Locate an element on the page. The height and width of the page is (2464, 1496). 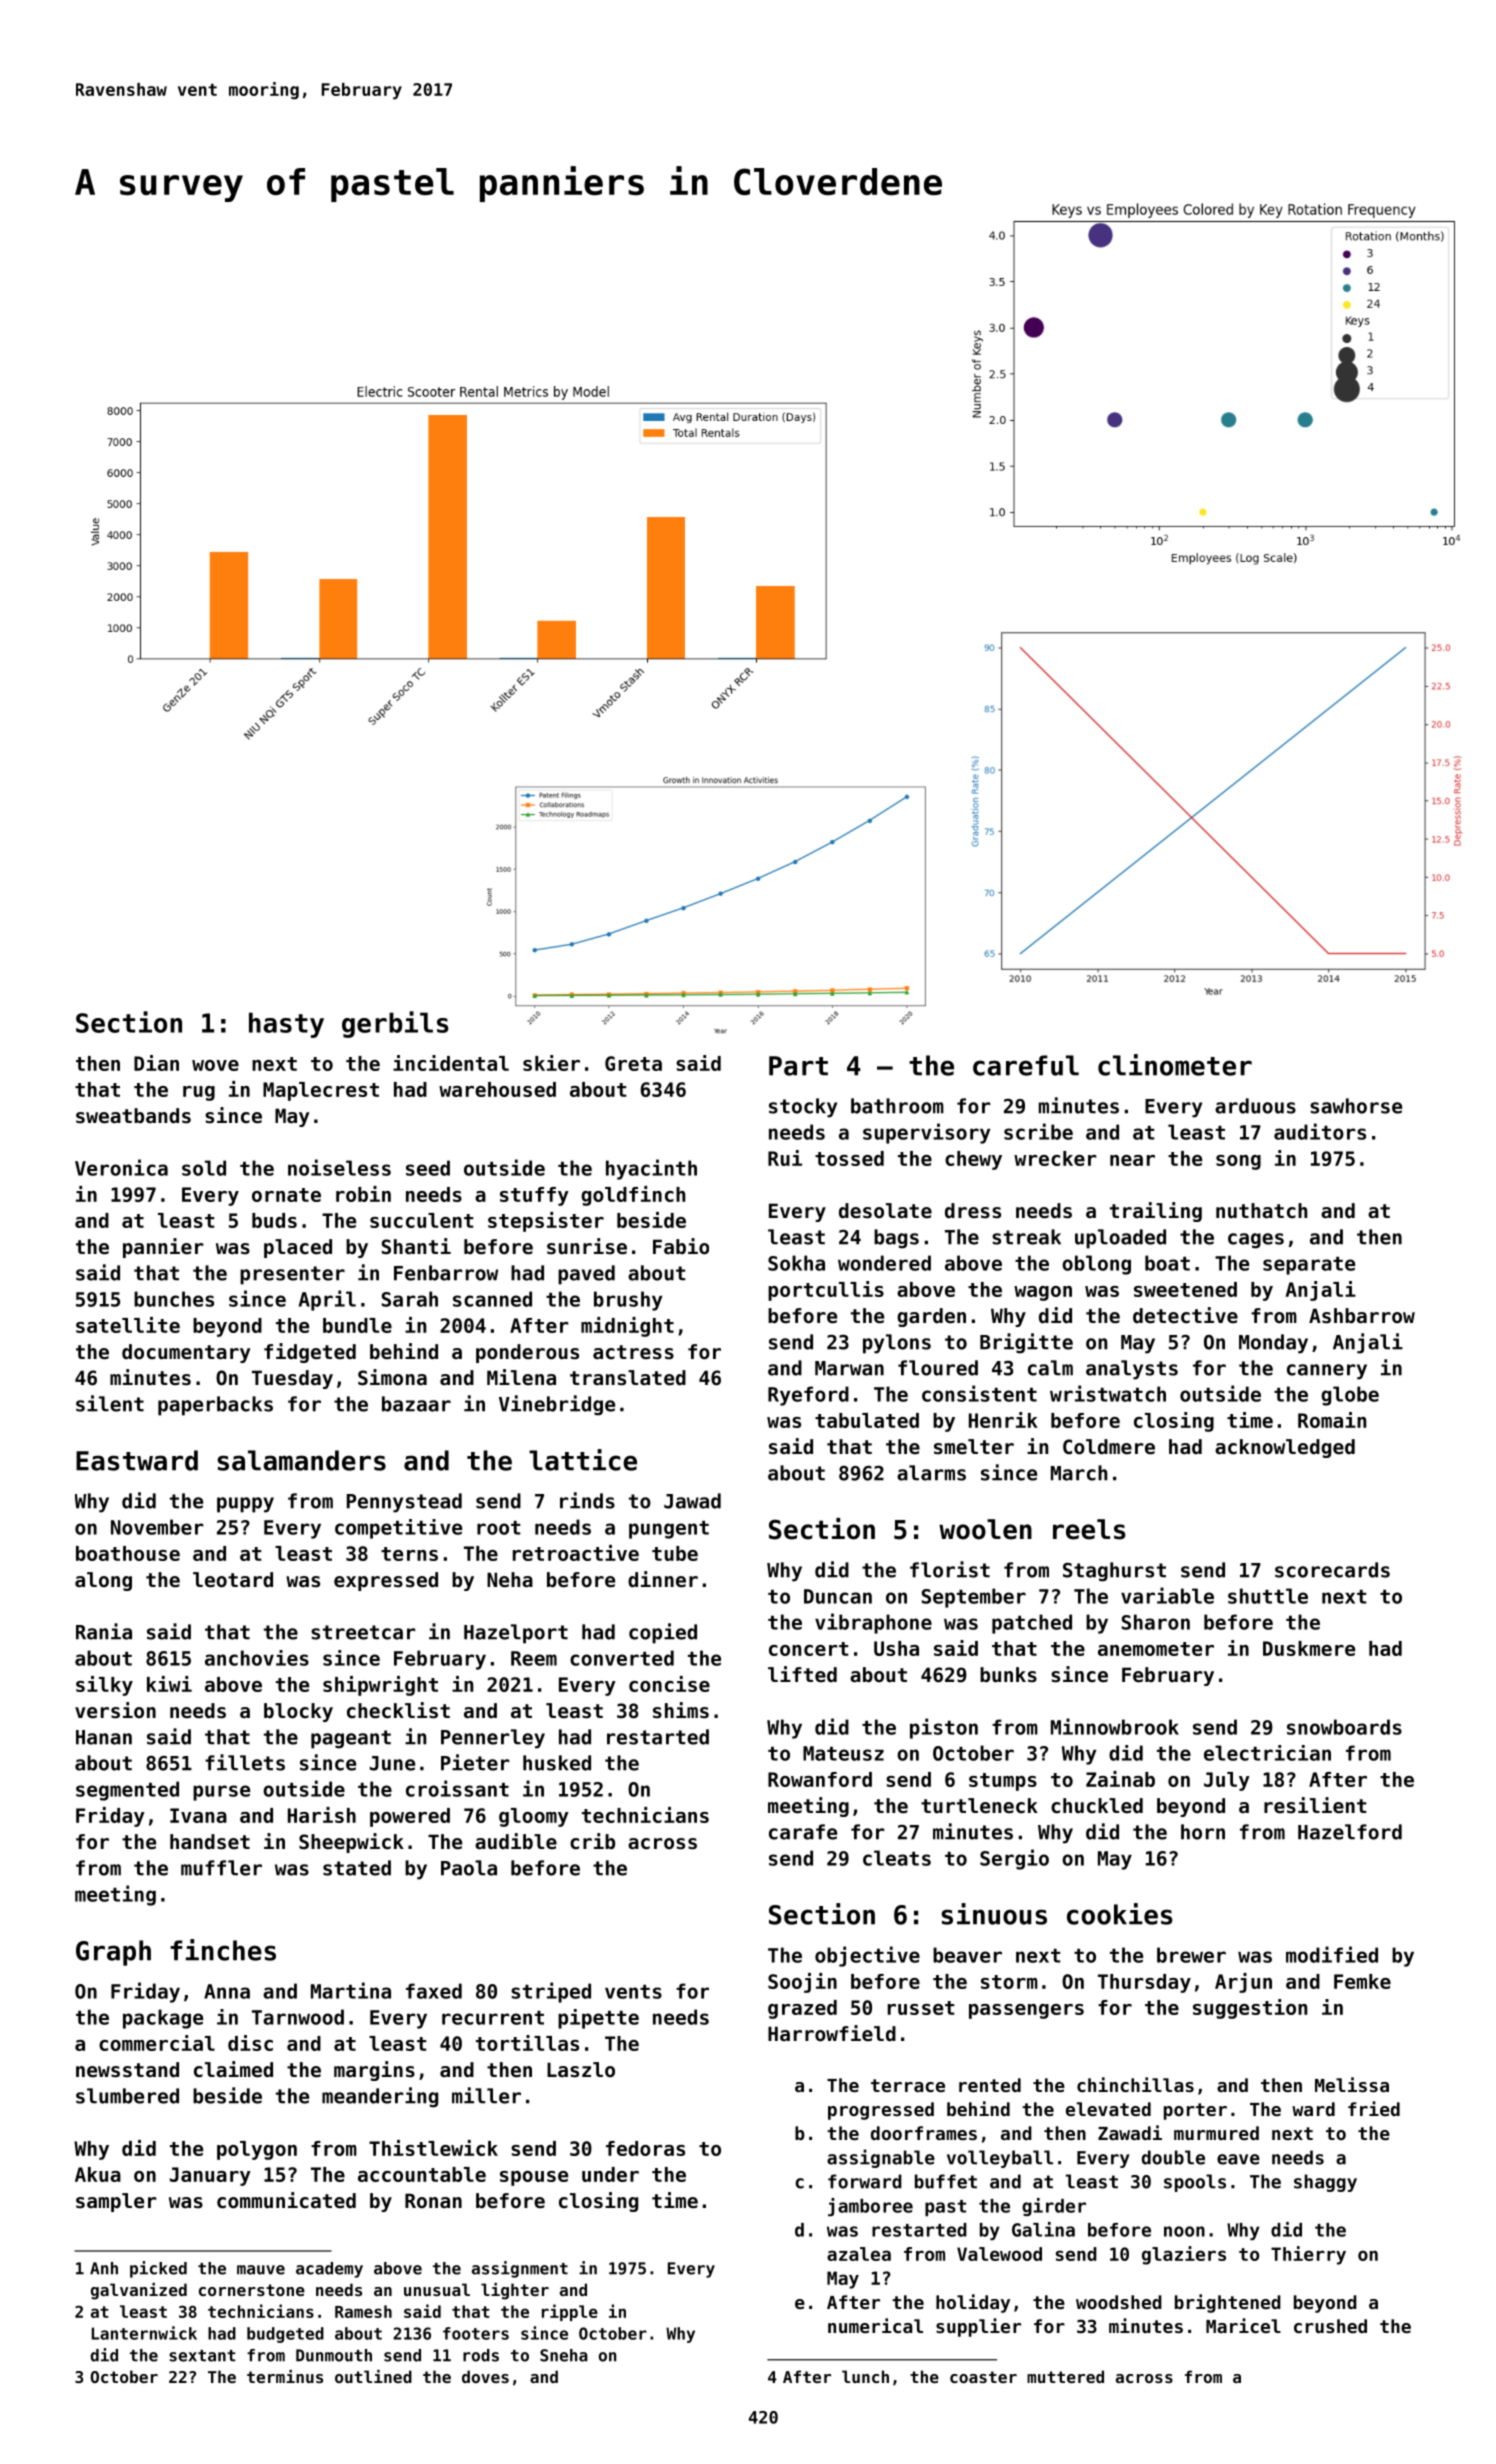
fedoras is located at coordinates (645, 2148).
